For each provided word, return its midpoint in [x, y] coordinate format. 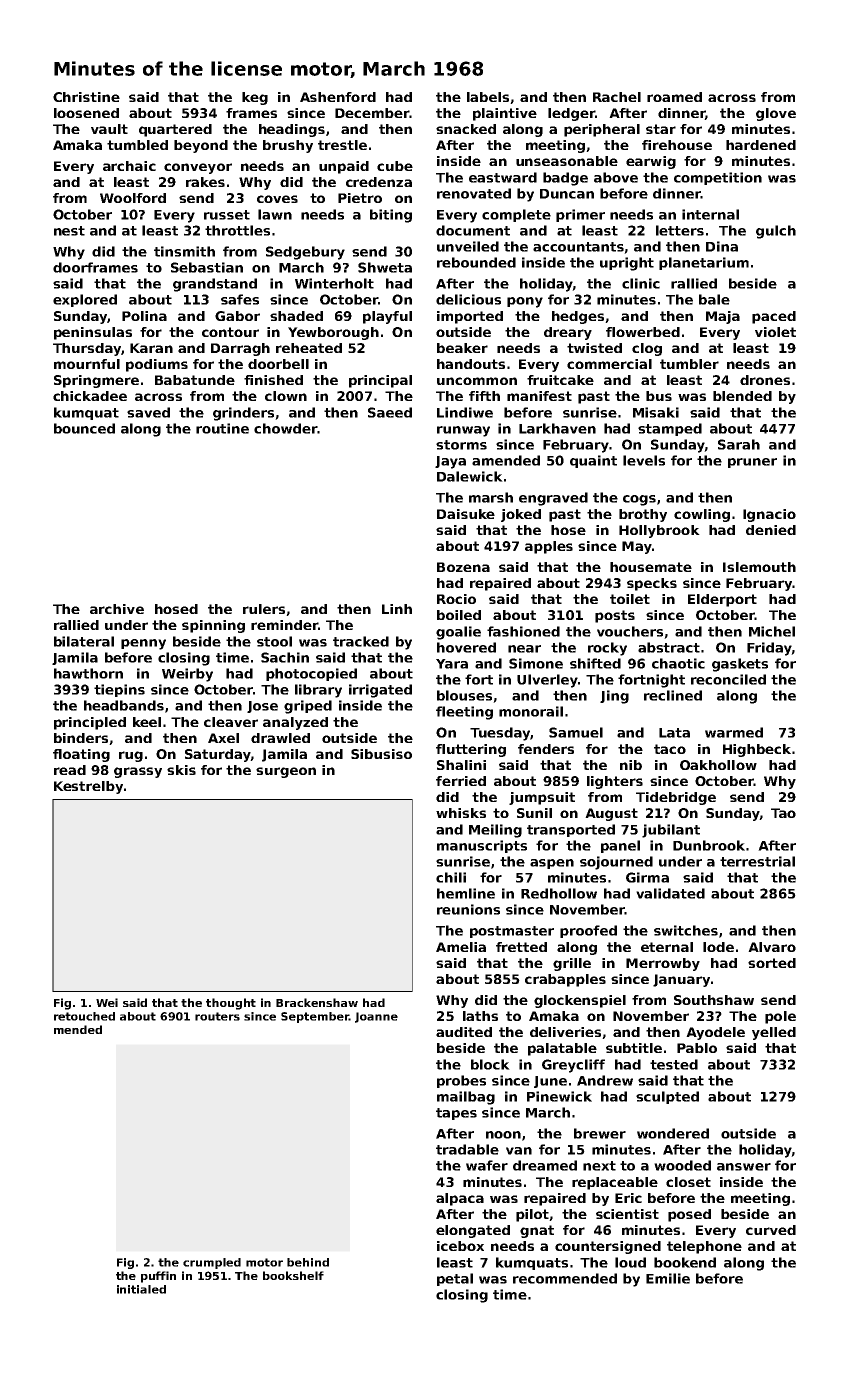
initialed [141, 1289]
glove [776, 114]
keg [255, 98]
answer [744, 1167]
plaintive [505, 114]
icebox [460, 1246]
